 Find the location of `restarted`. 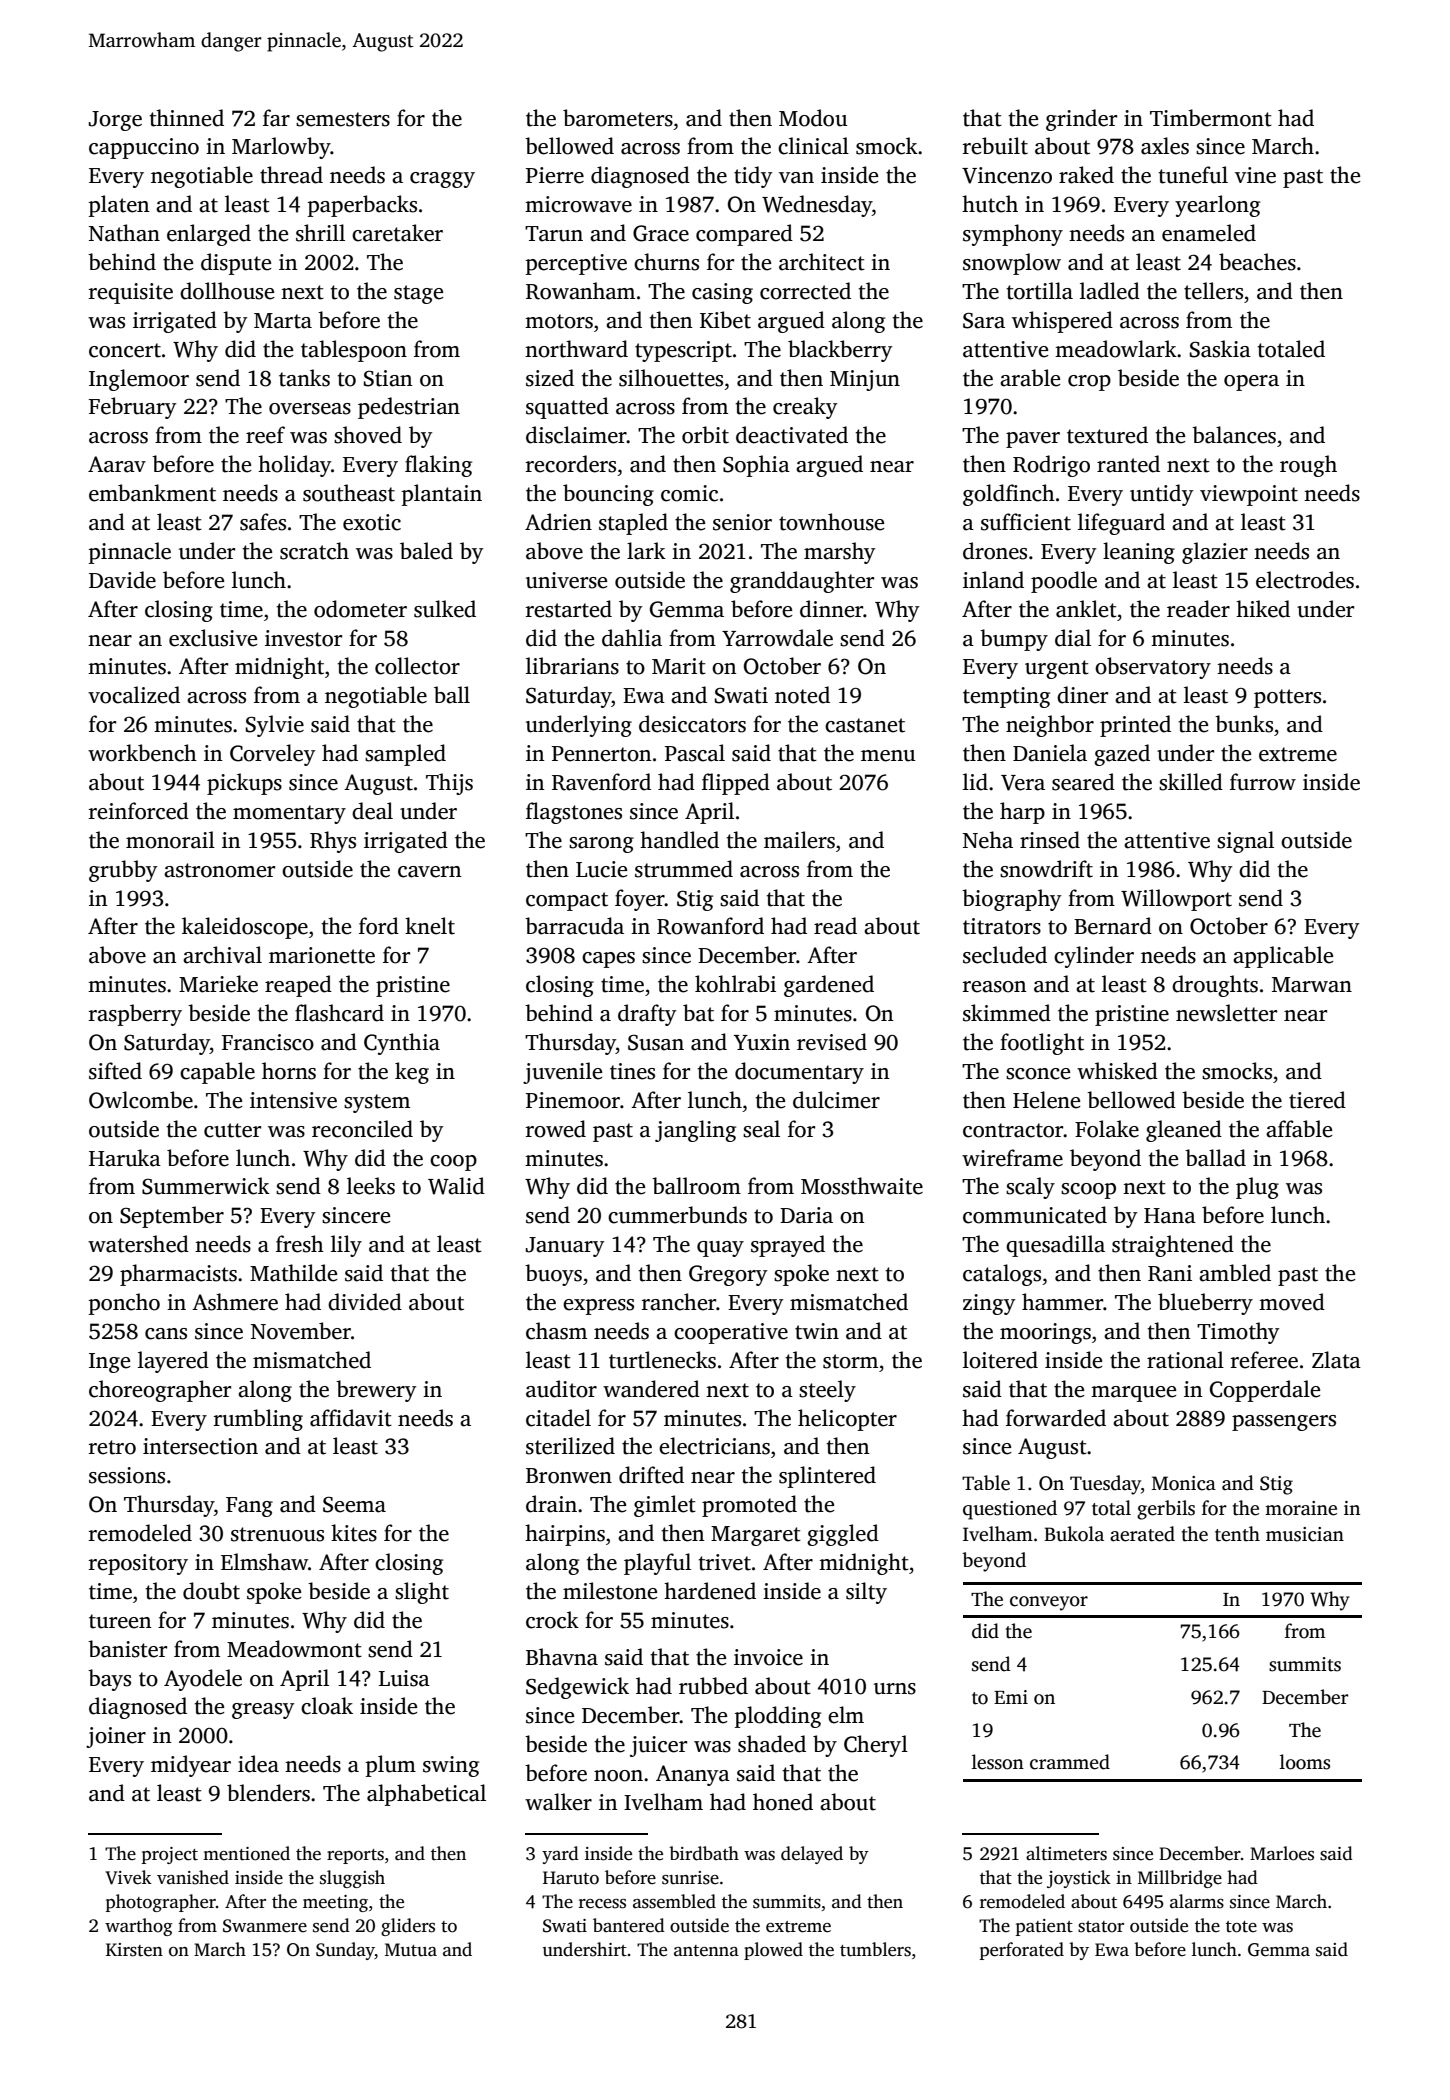

restarted is located at coordinates (569, 609).
